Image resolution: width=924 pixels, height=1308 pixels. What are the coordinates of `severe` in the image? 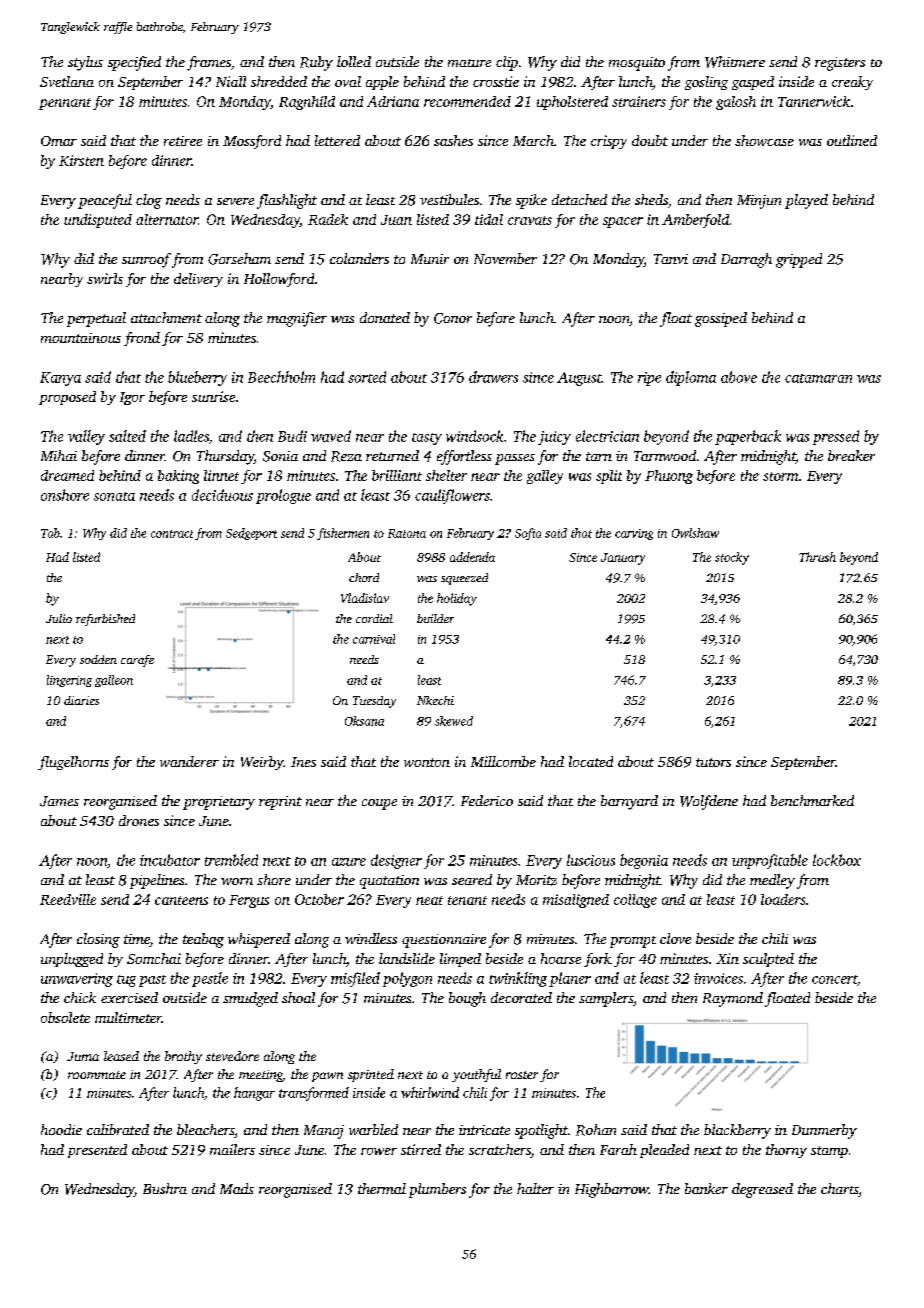 It's located at (235, 201).
